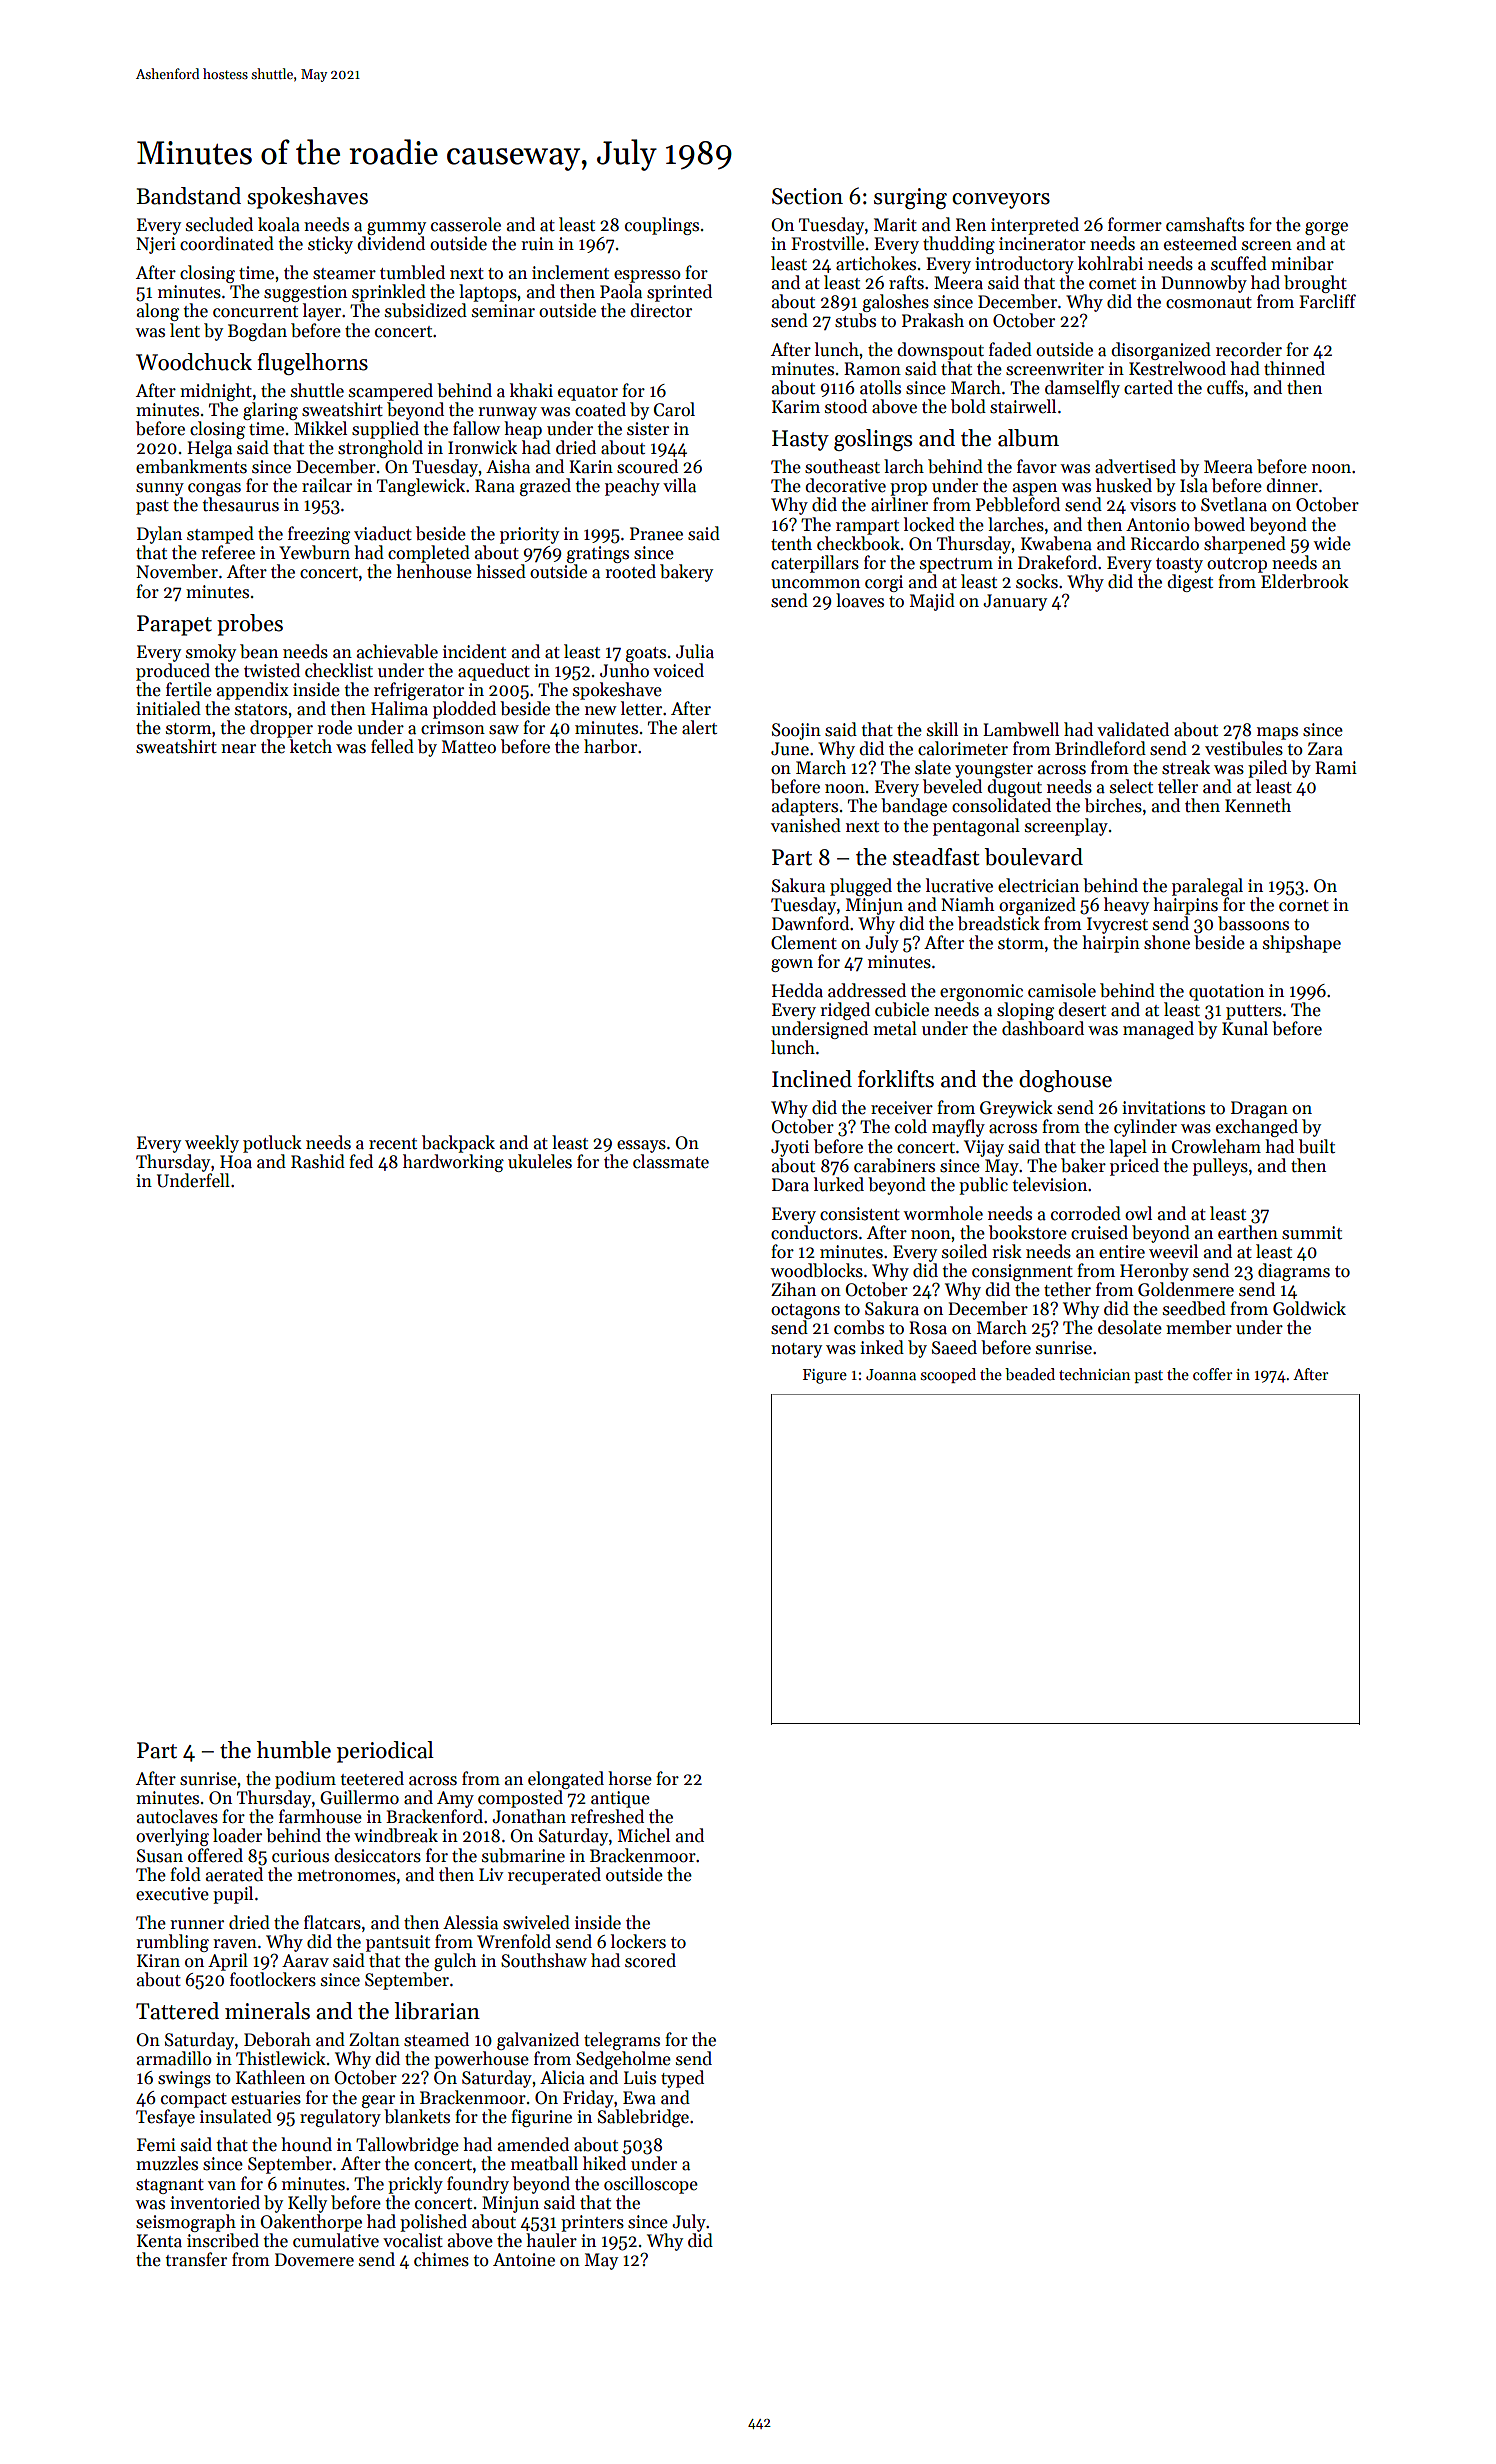 The height and width of the screenshot is (2464, 1496). I want to click on harbor, so click(610, 746).
